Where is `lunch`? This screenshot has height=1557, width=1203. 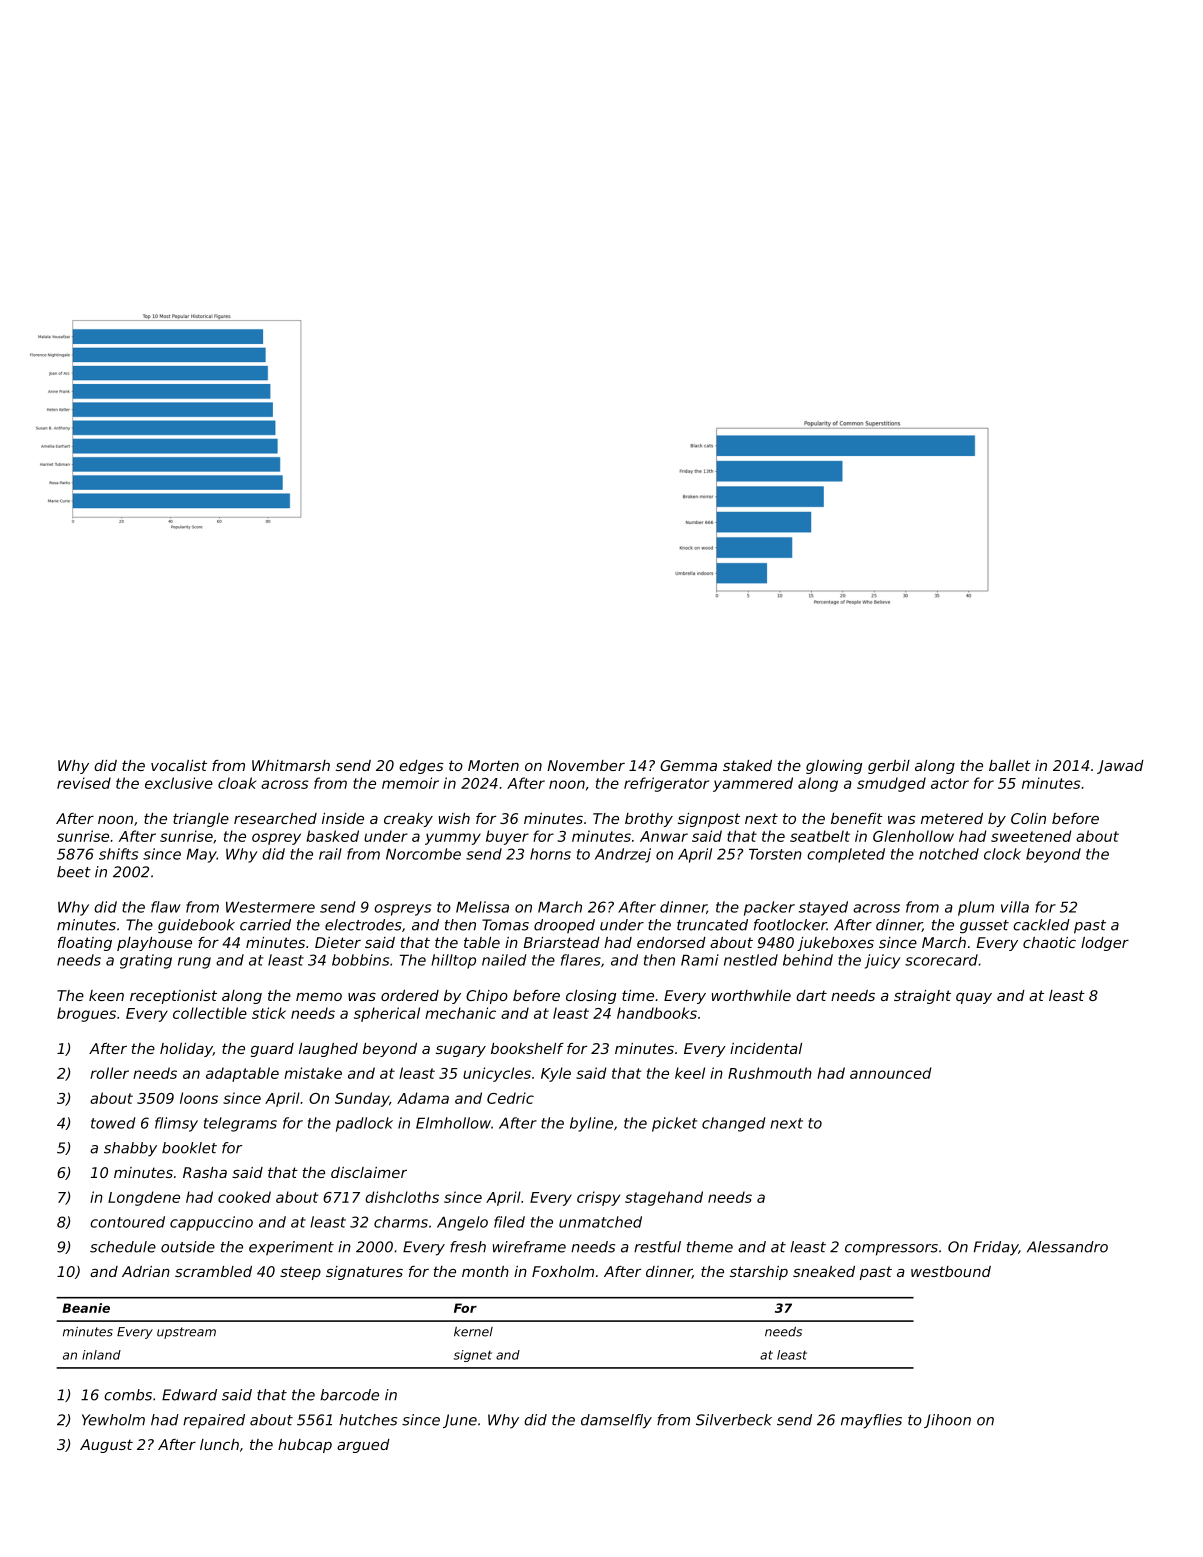
lunch is located at coordinates (219, 1444).
